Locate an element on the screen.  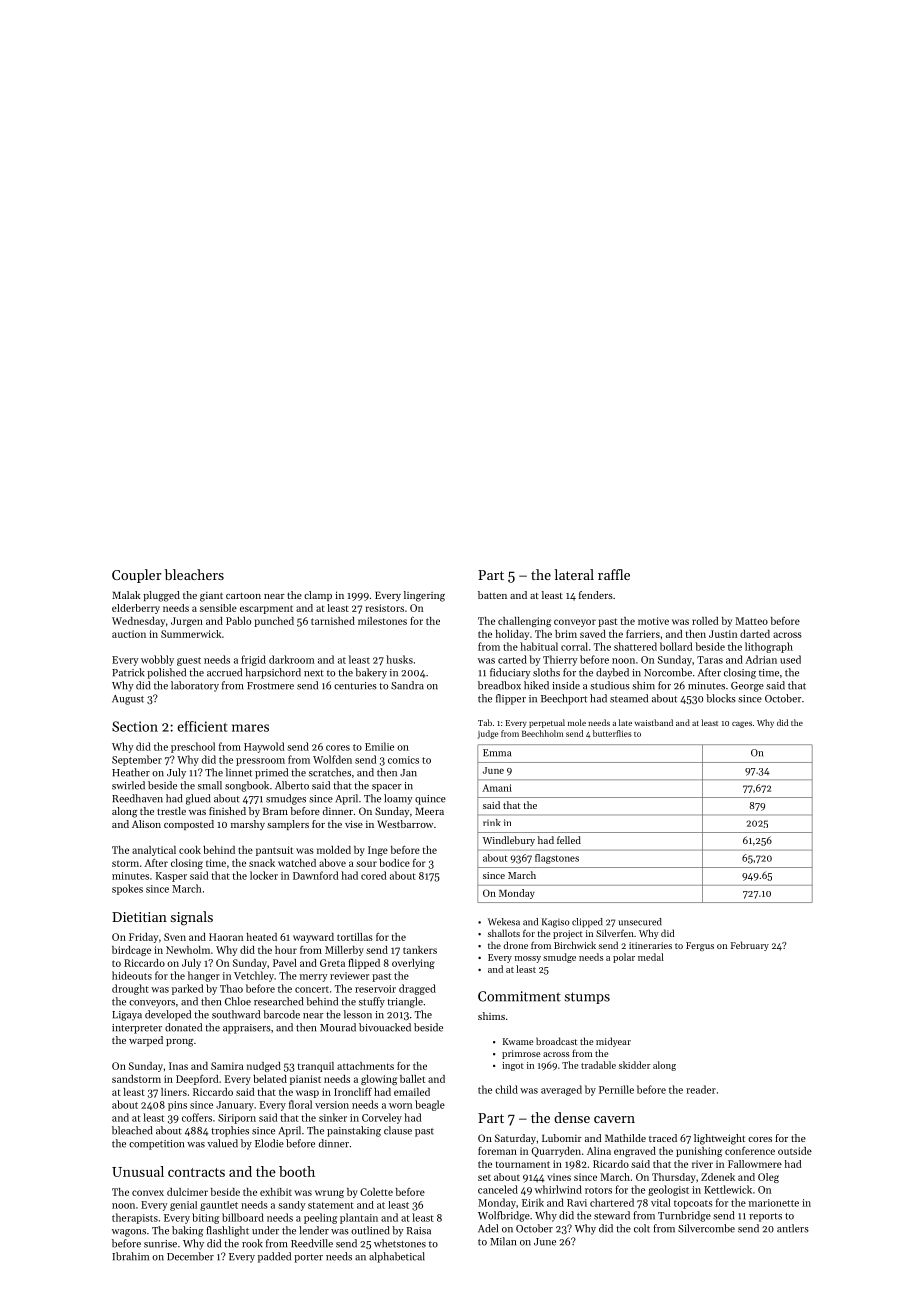
August is located at coordinates (128, 700).
